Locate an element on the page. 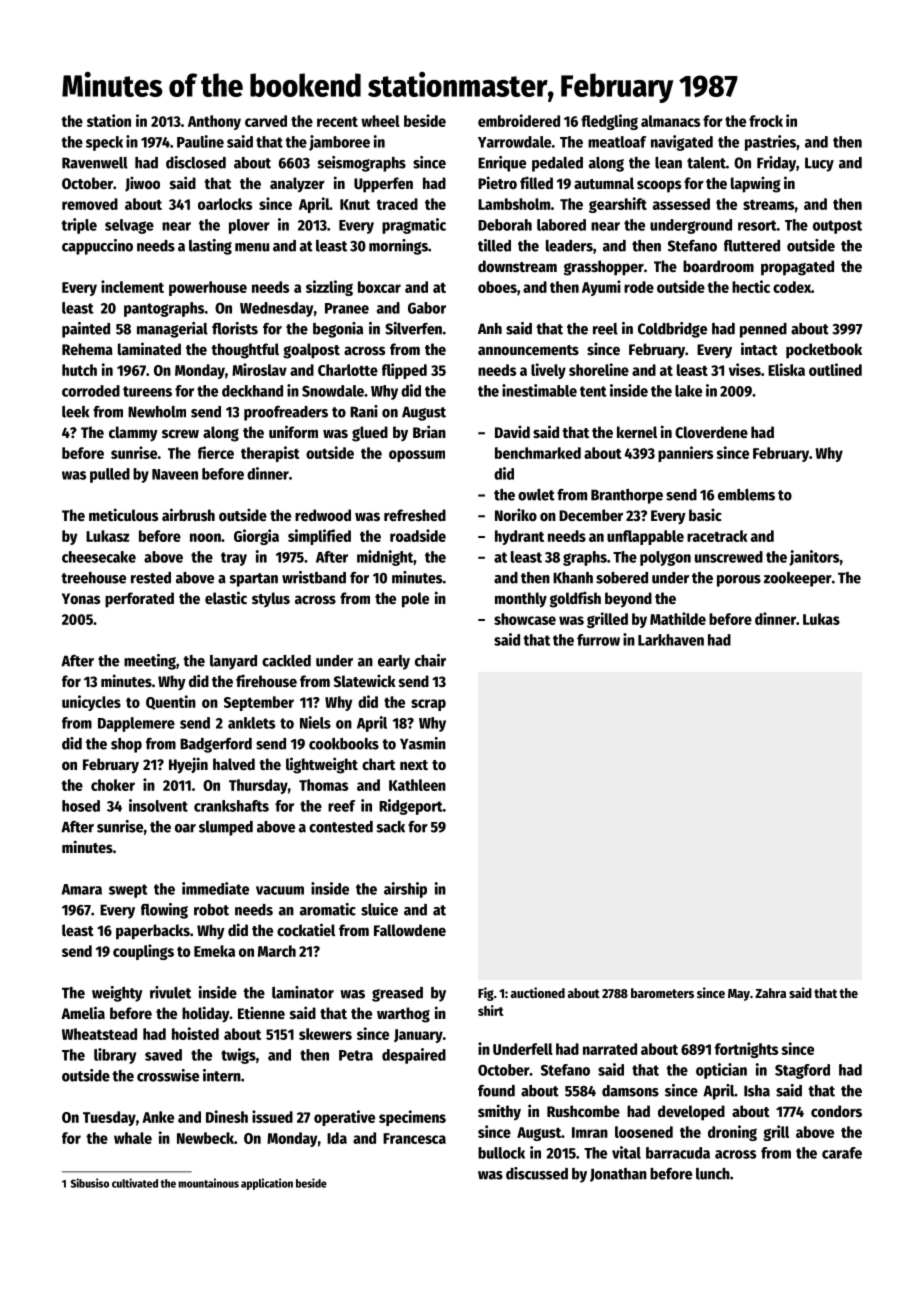  frock is located at coordinates (766, 121).
